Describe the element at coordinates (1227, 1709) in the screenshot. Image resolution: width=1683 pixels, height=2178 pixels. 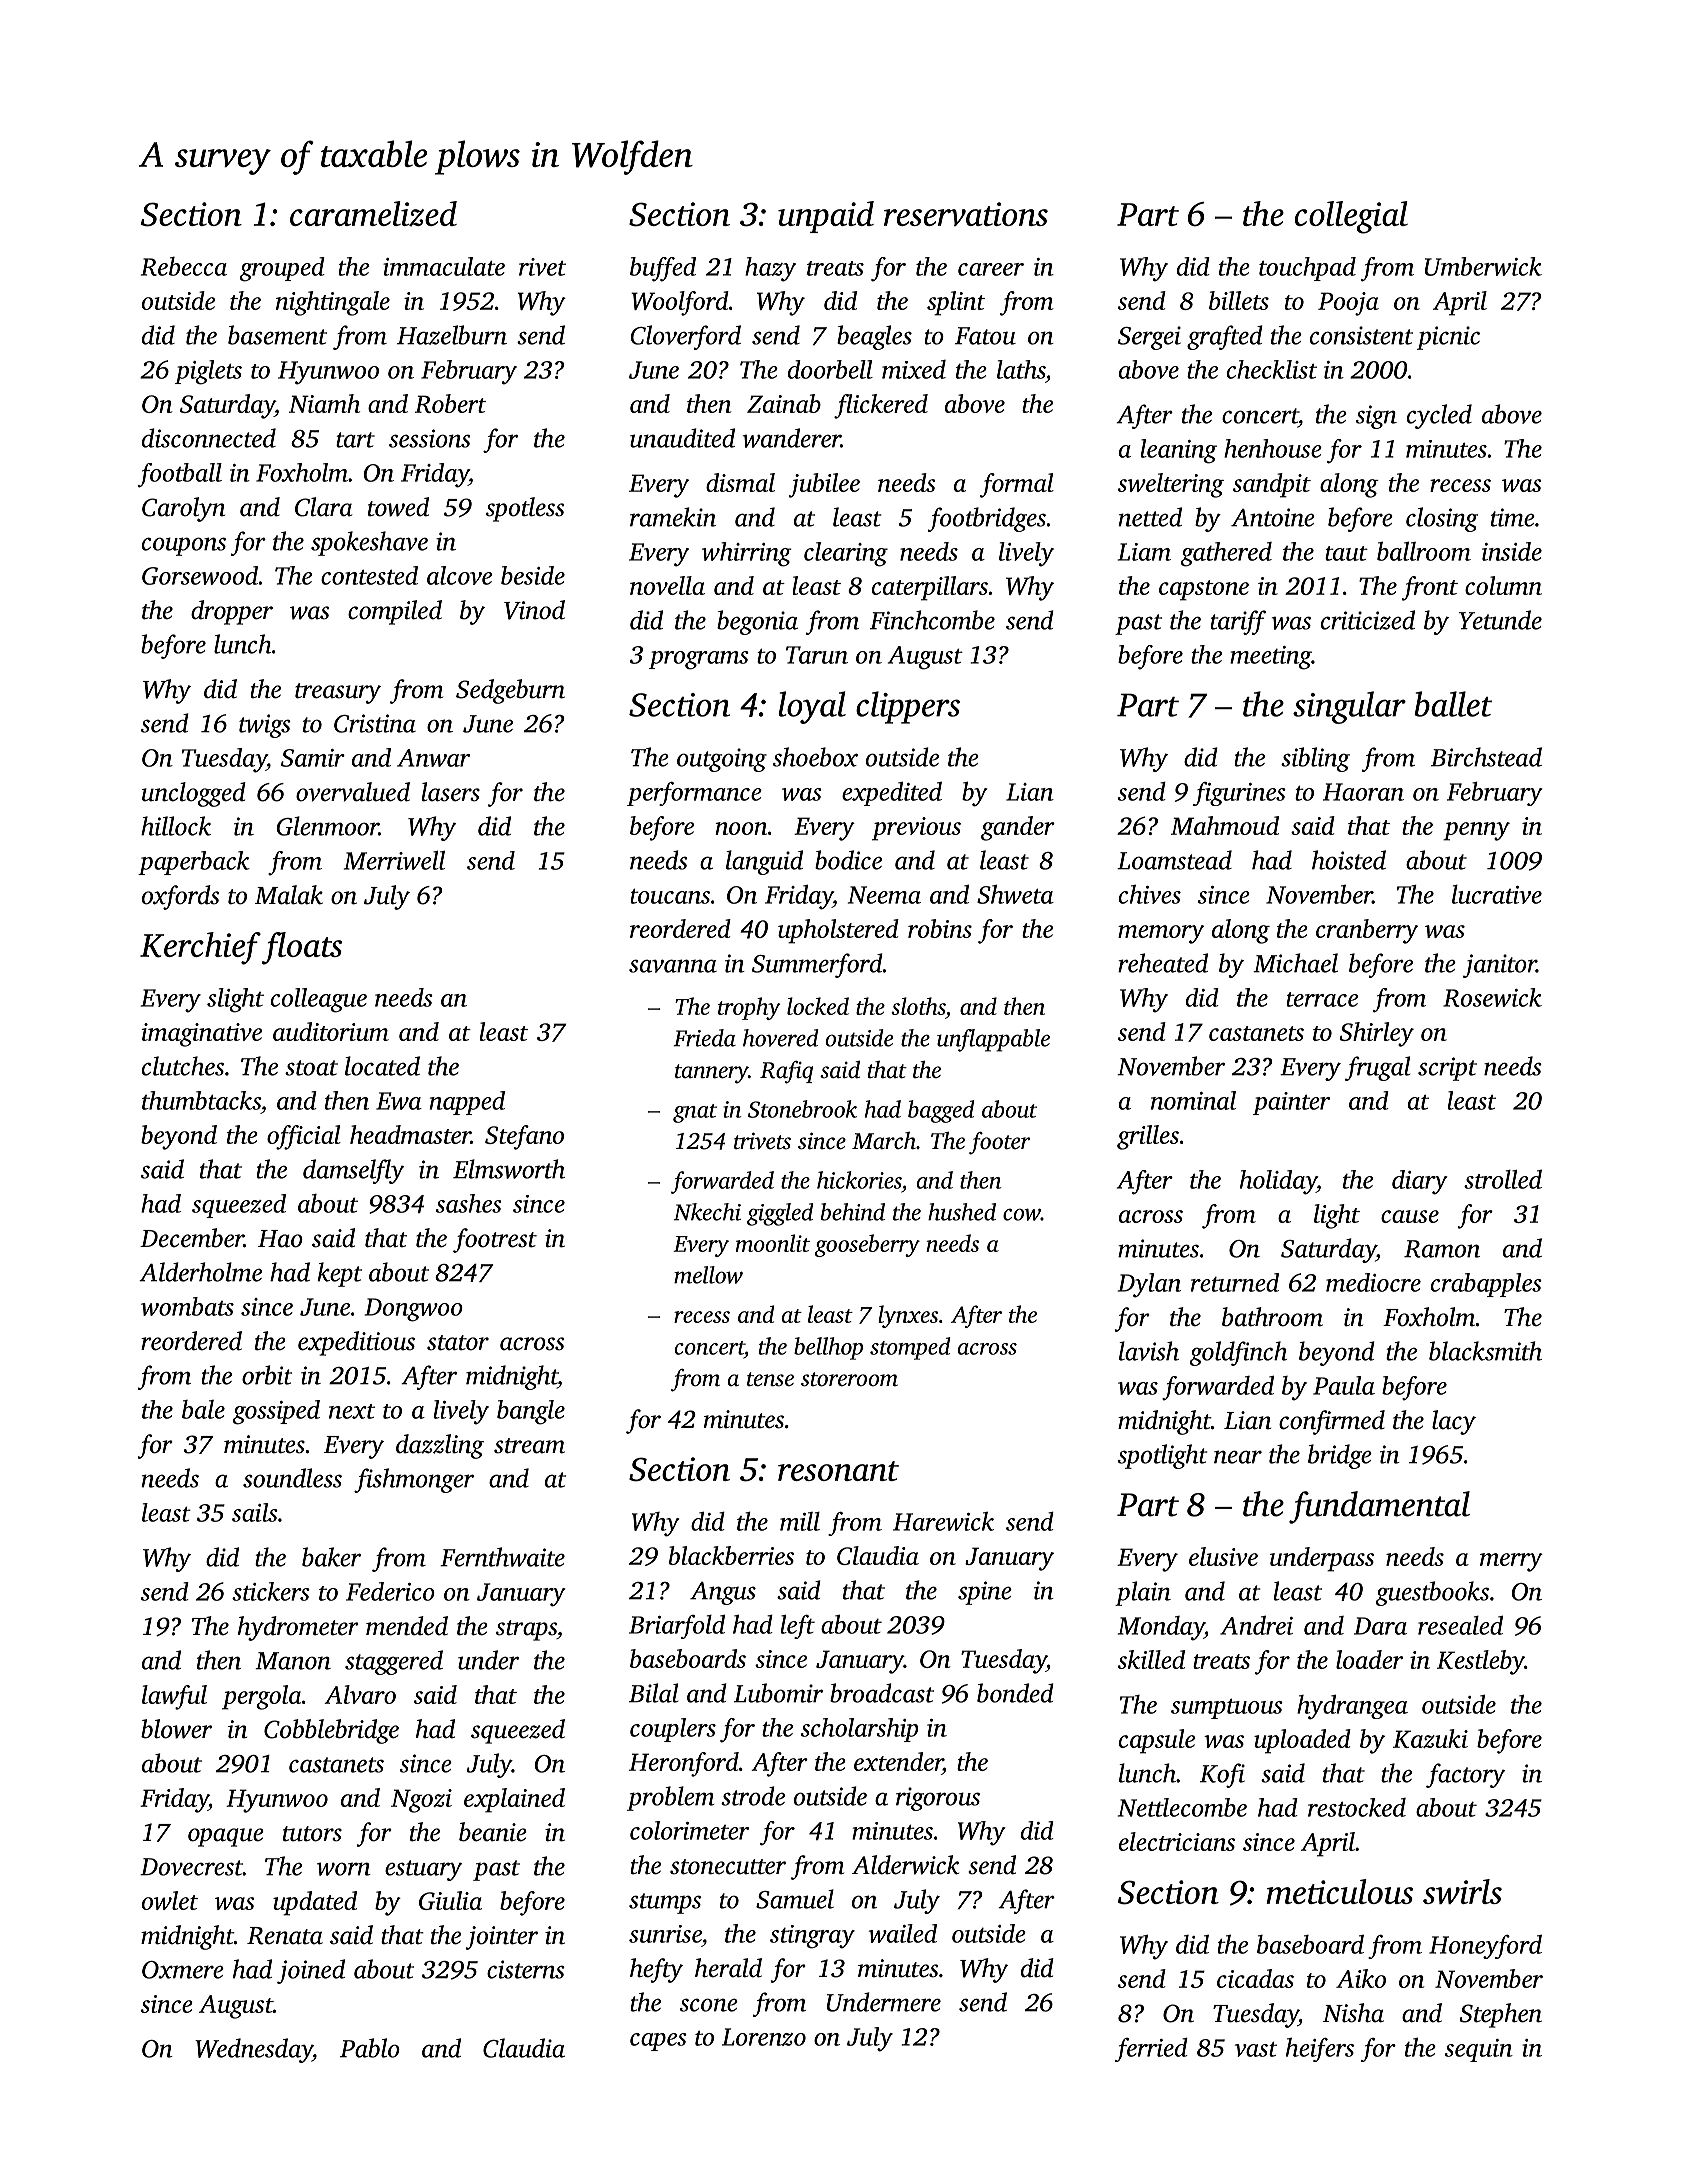
I see `sumptuous` at that location.
